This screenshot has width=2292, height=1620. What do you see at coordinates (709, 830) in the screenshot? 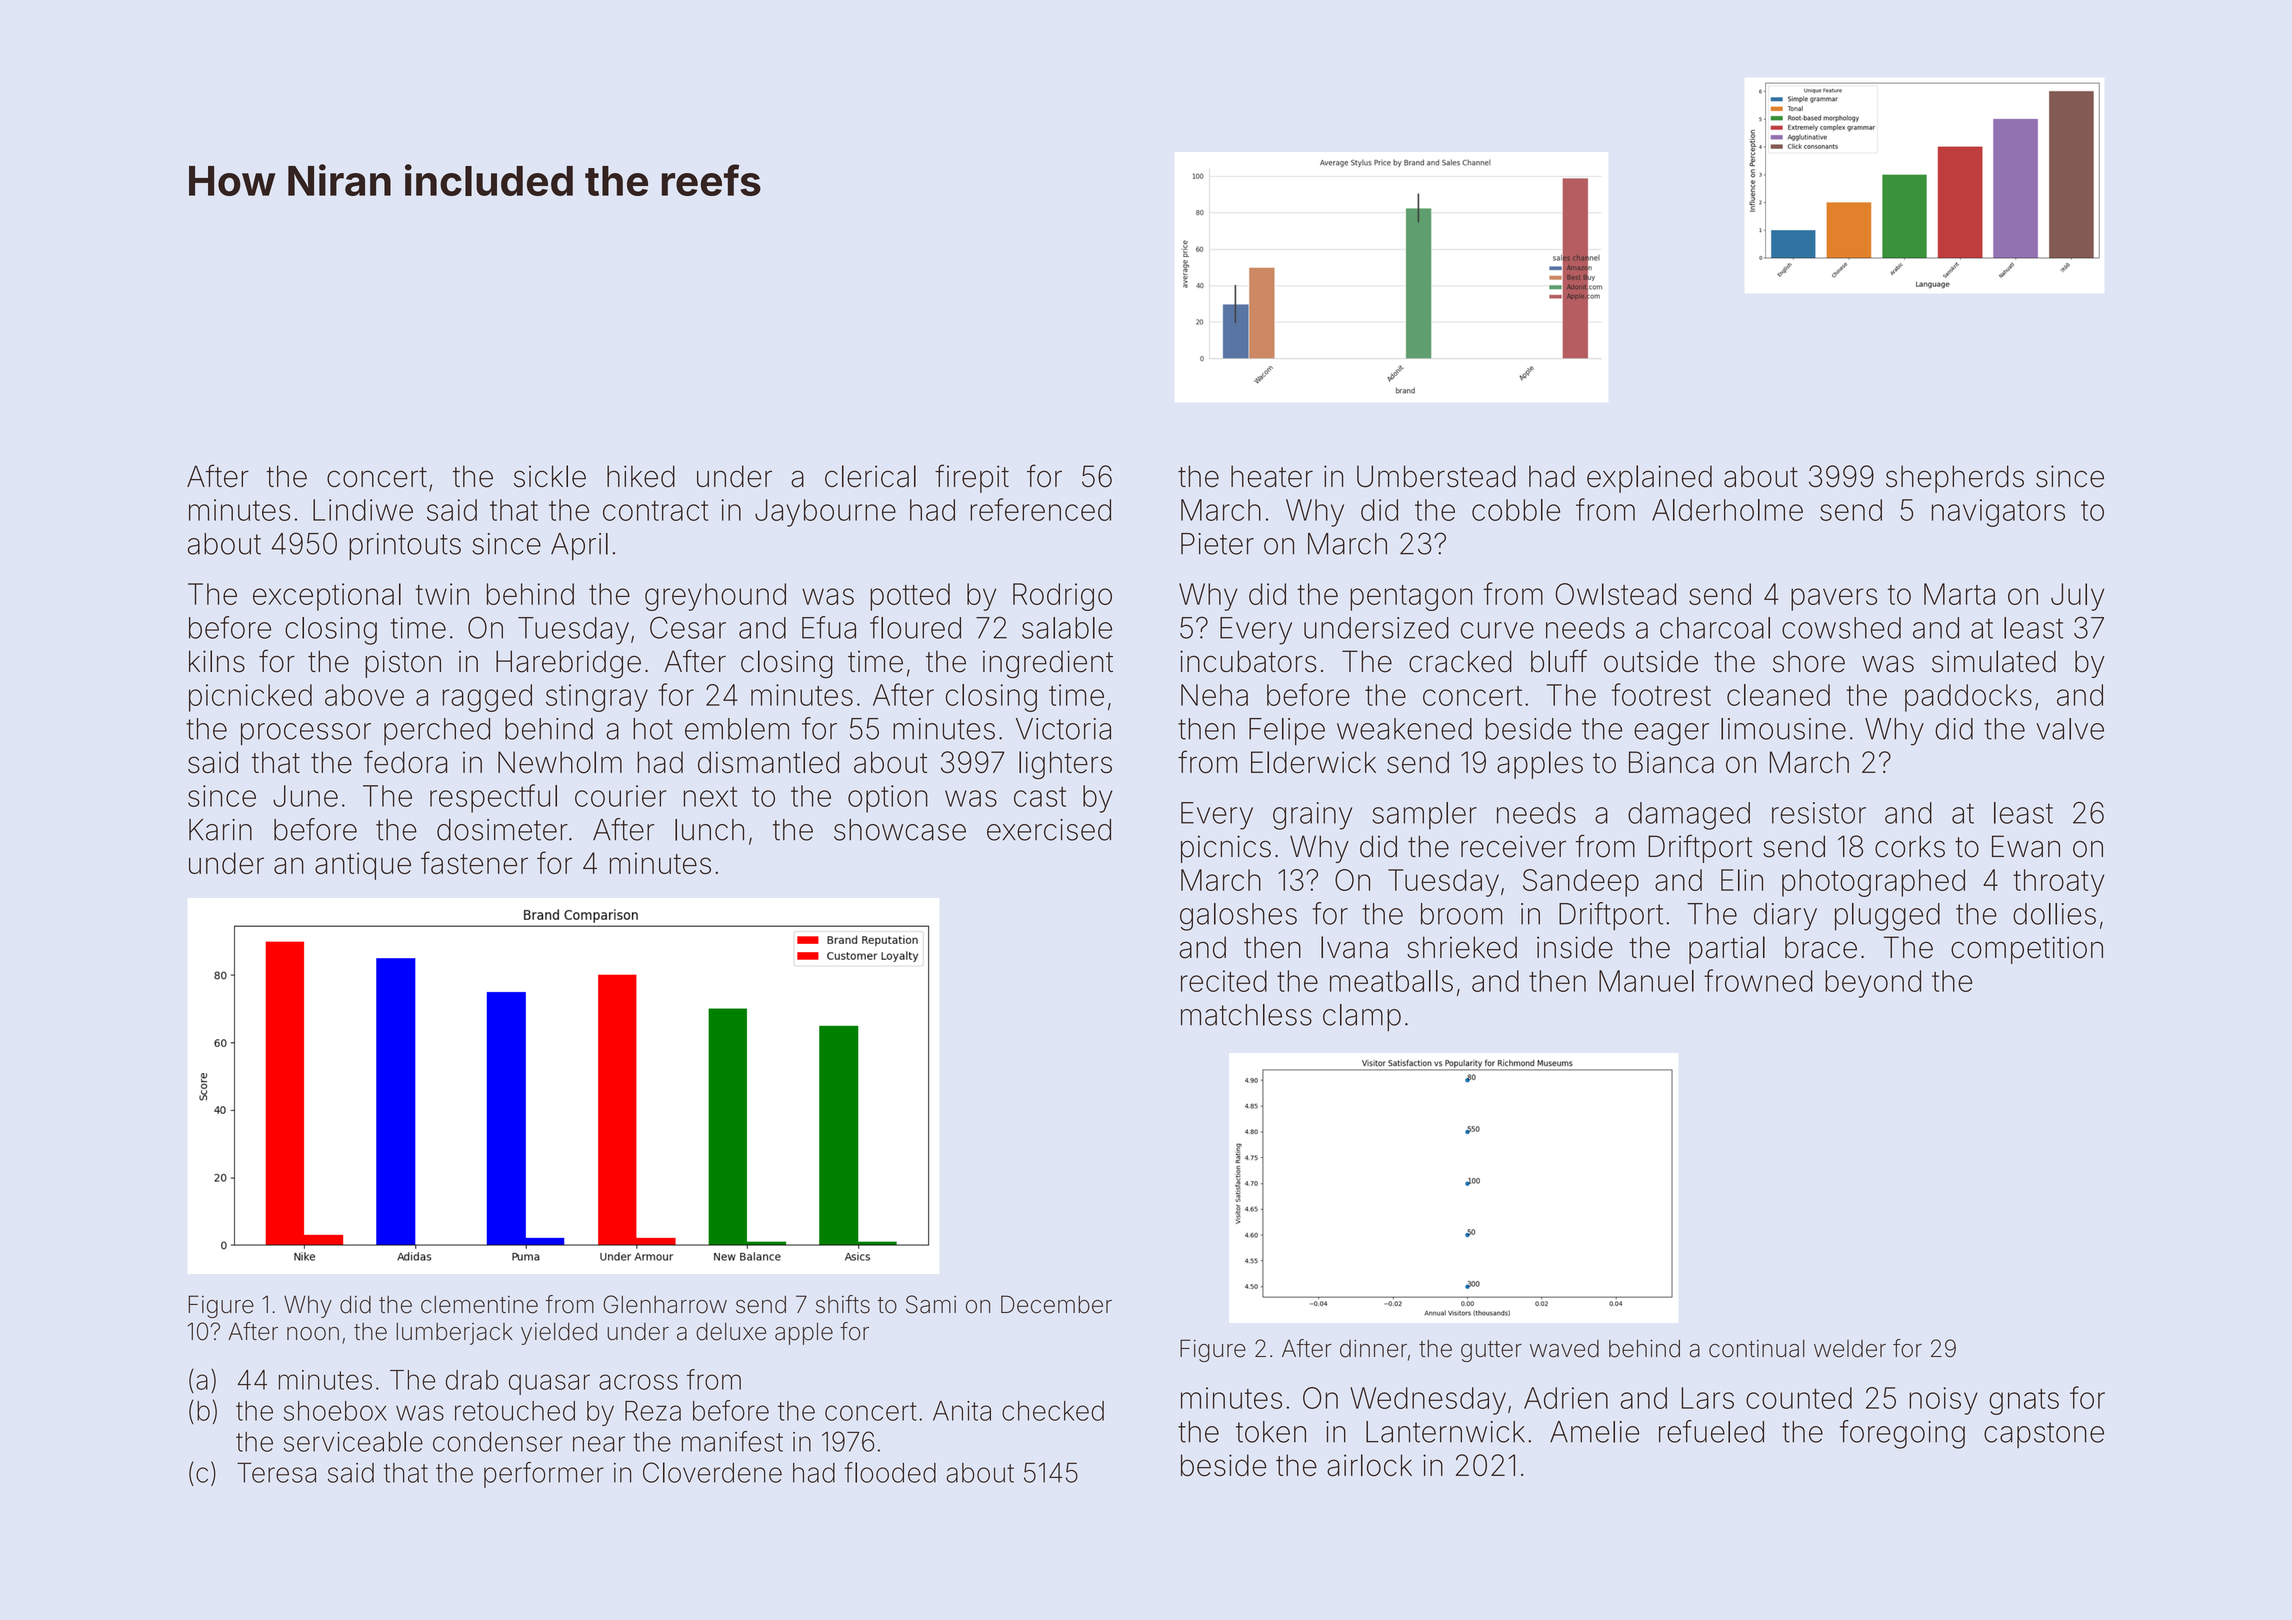
I see `lunch` at bounding box center [709, 830].
